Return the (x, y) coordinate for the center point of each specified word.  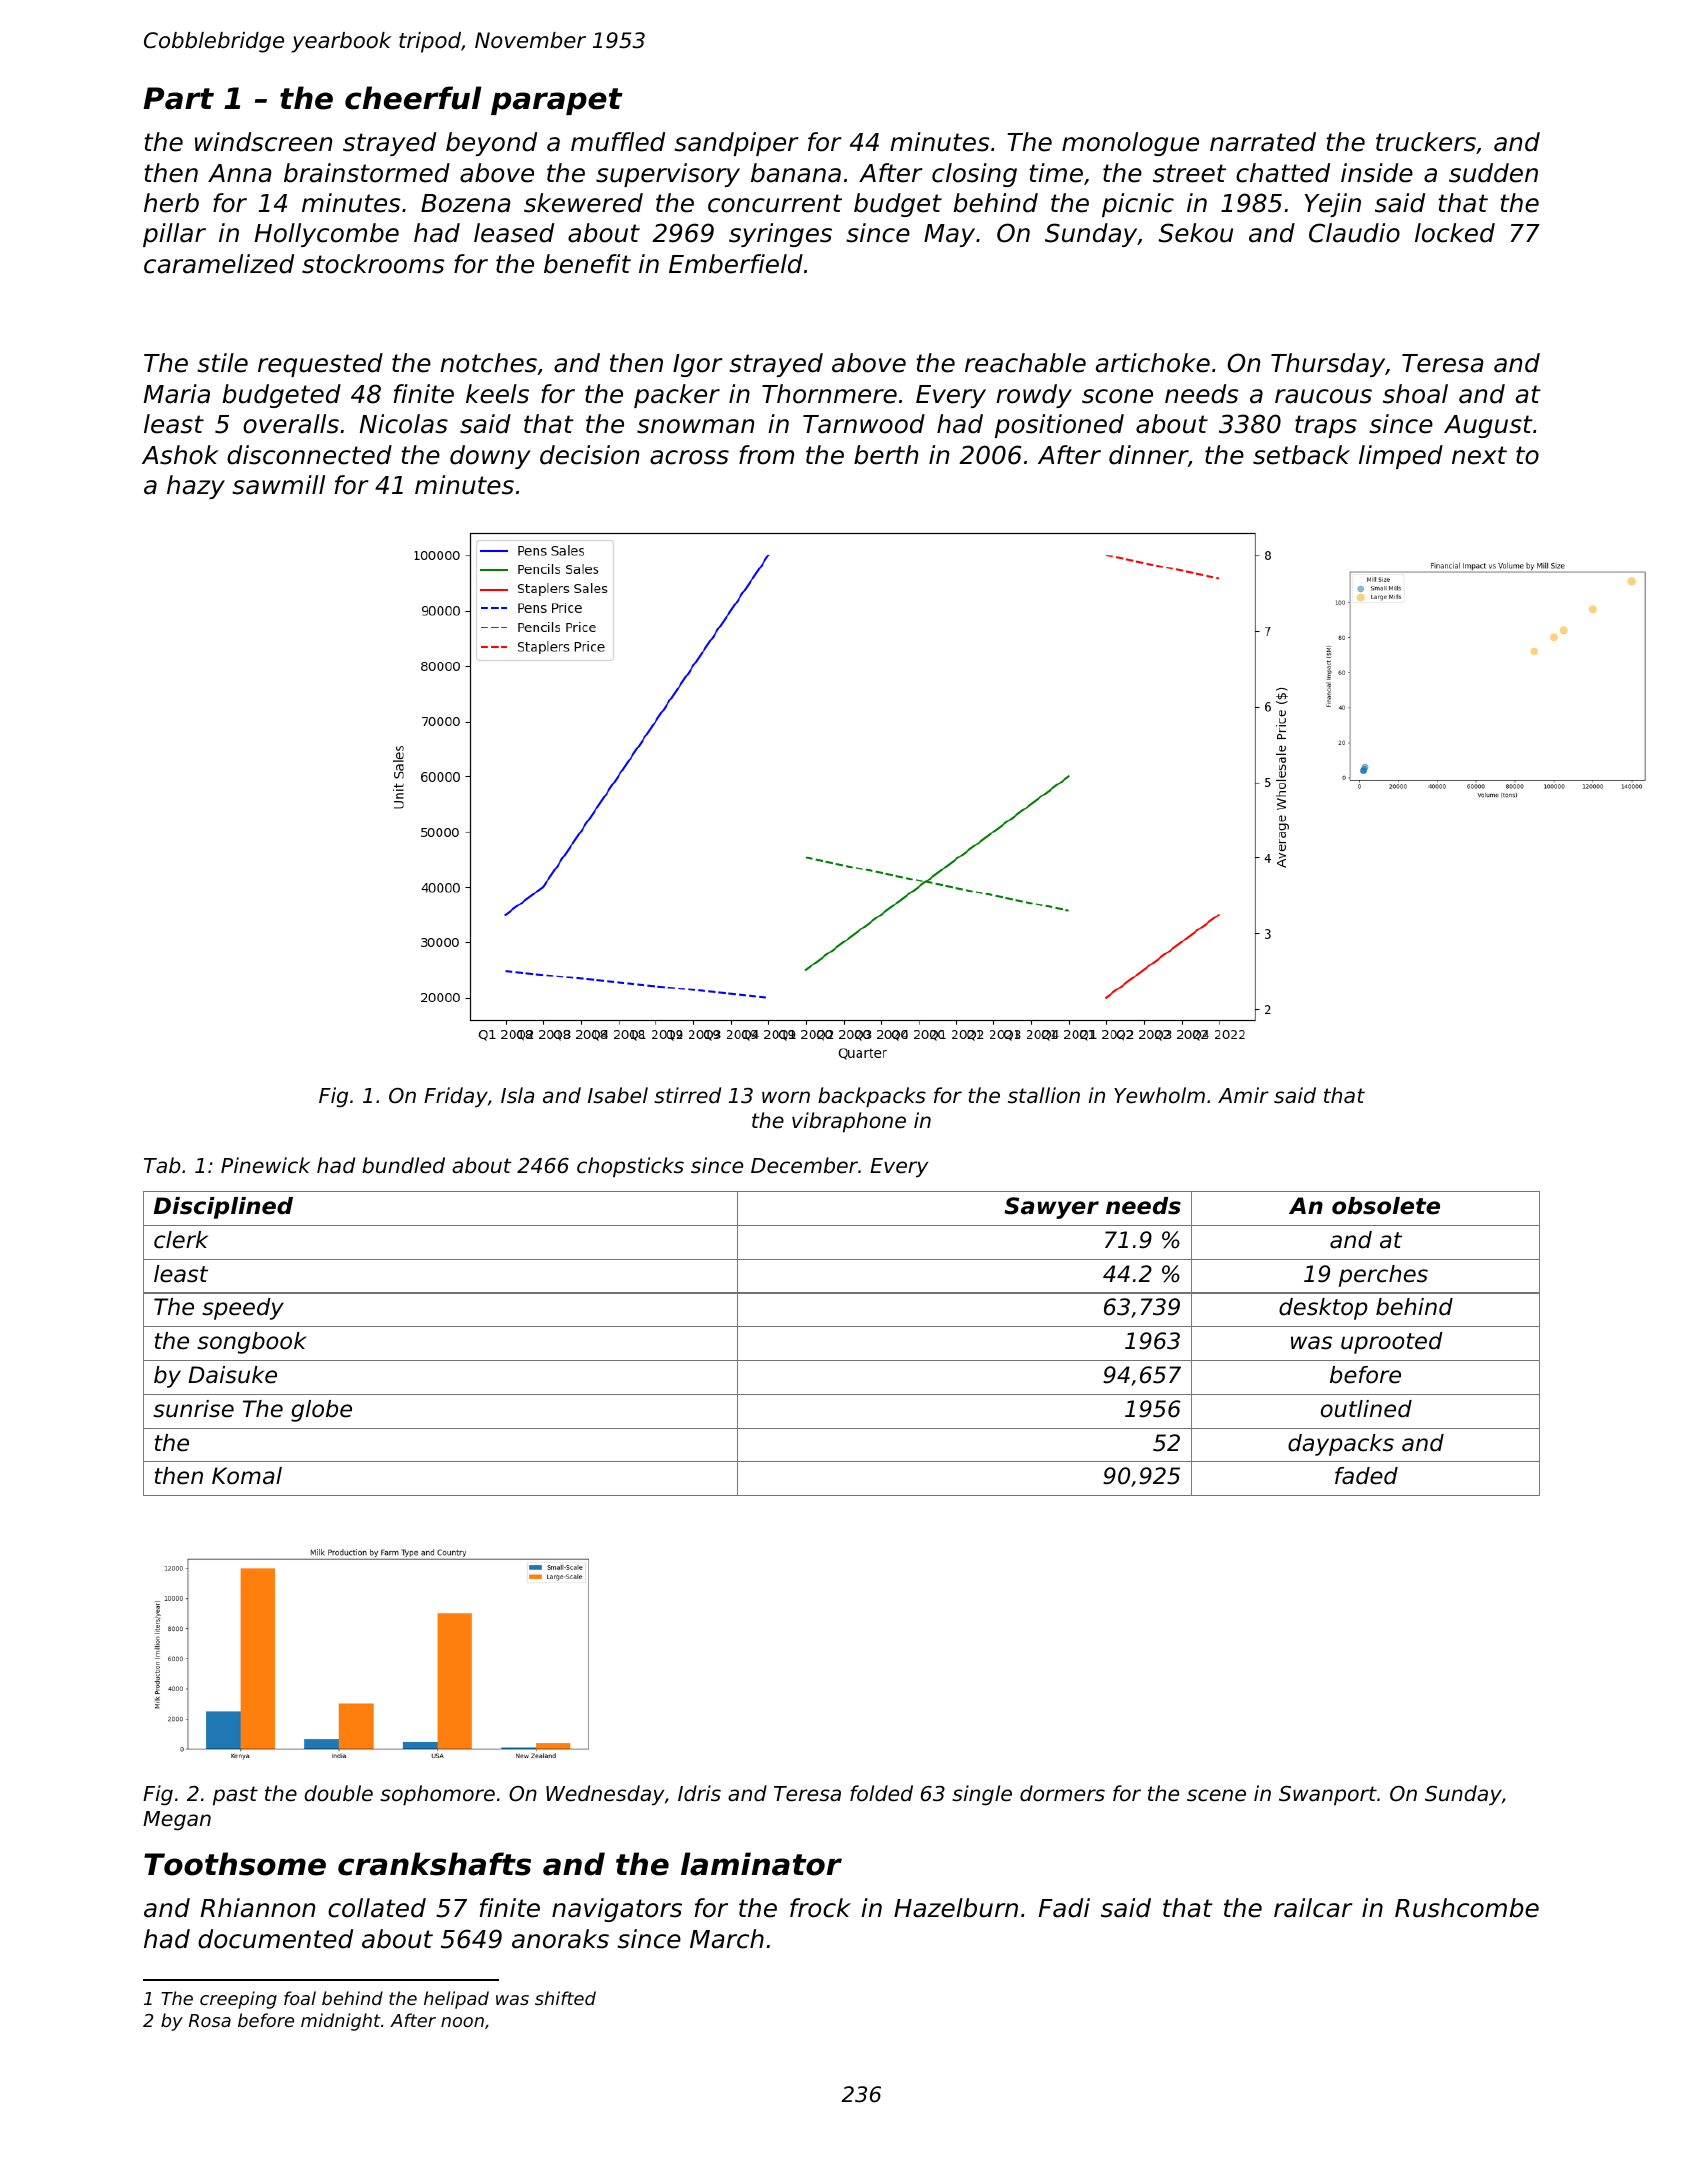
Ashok (180, 455)
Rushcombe (1467, 1908)
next (1479, 455)
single (982, 1795)
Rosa (210, 2020)
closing (974, 175)
